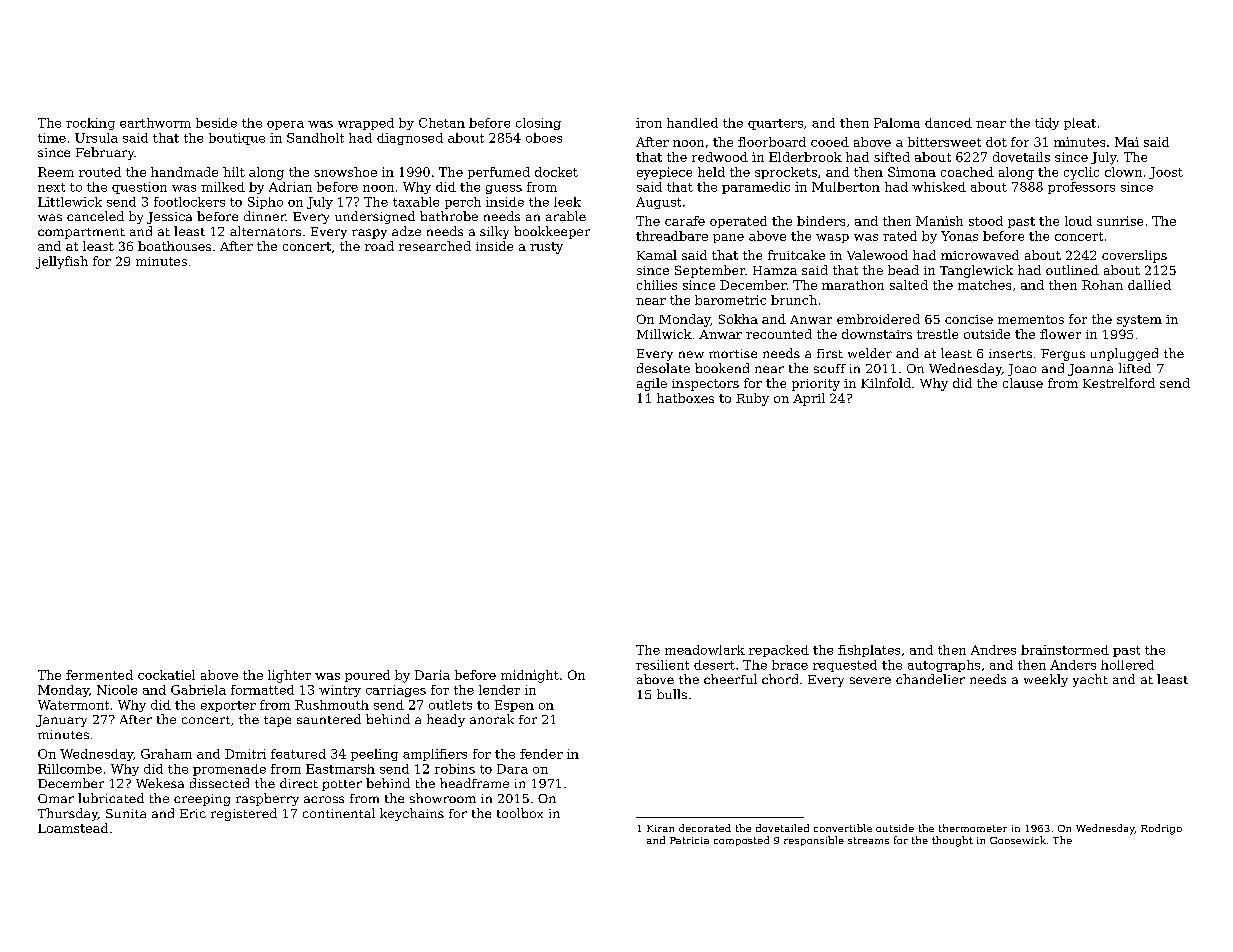 Image resolution: width=1233 pixels, height=952 pixels. Describe the element at coordinates (652, 384) in the image. I see `agile` at that location.
